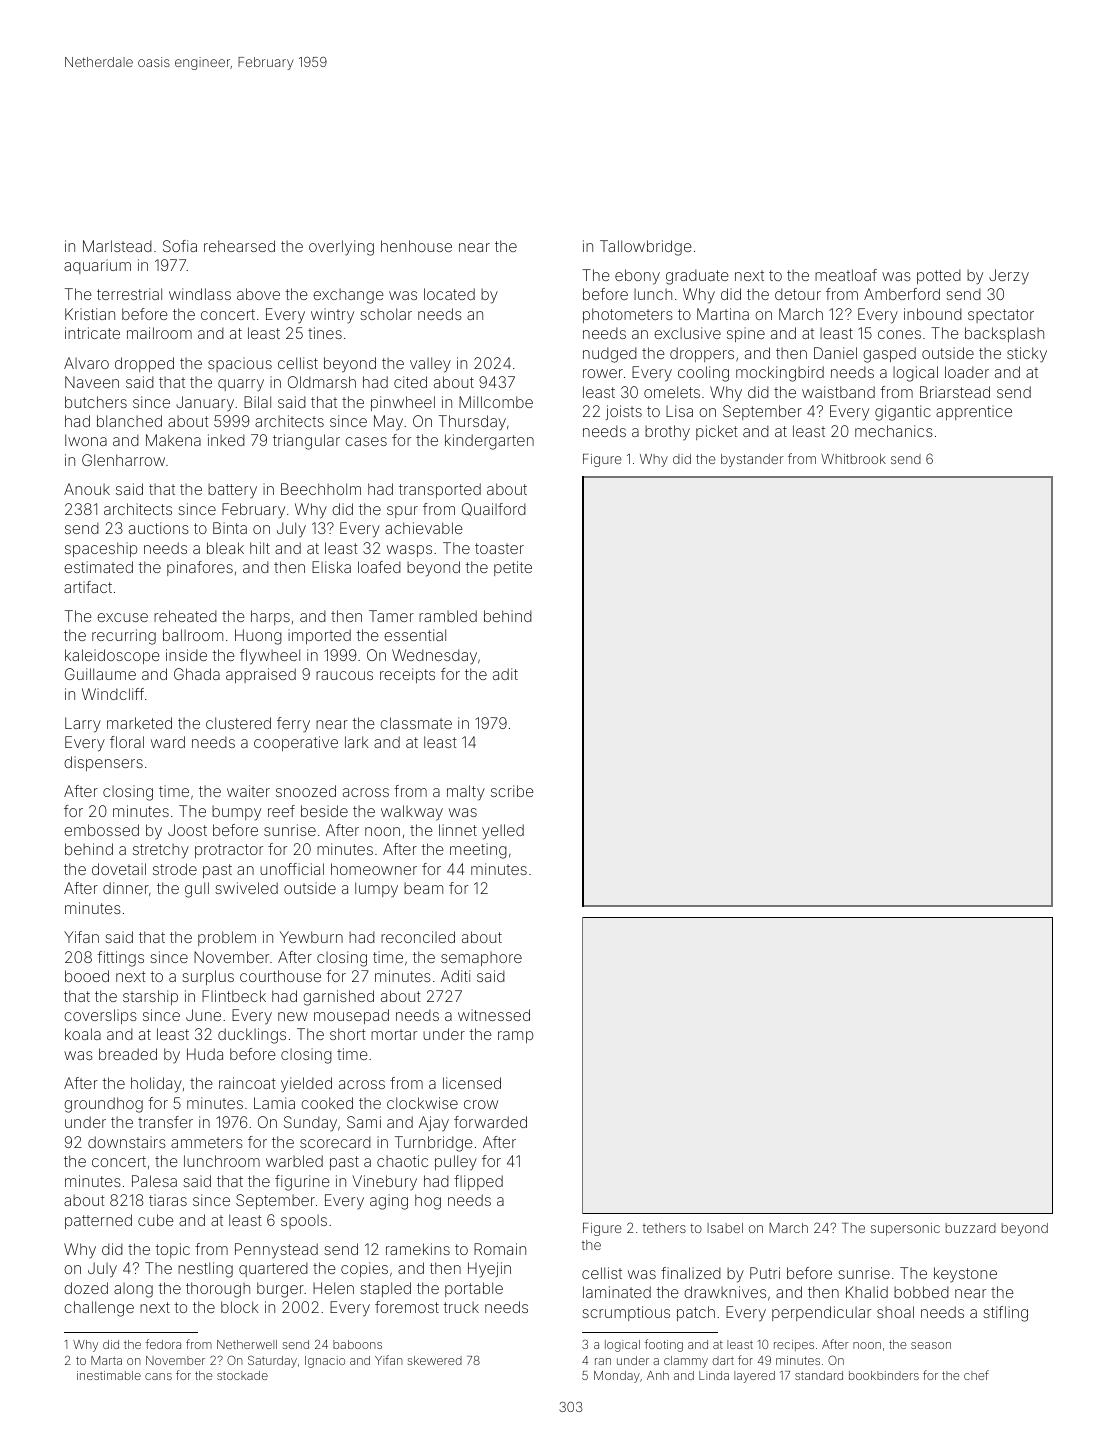 The height and width of the screenshot is (1445, 1117). Describe the element at coordinates (133, 1290) in the screenshot. I see `along` at that location.
